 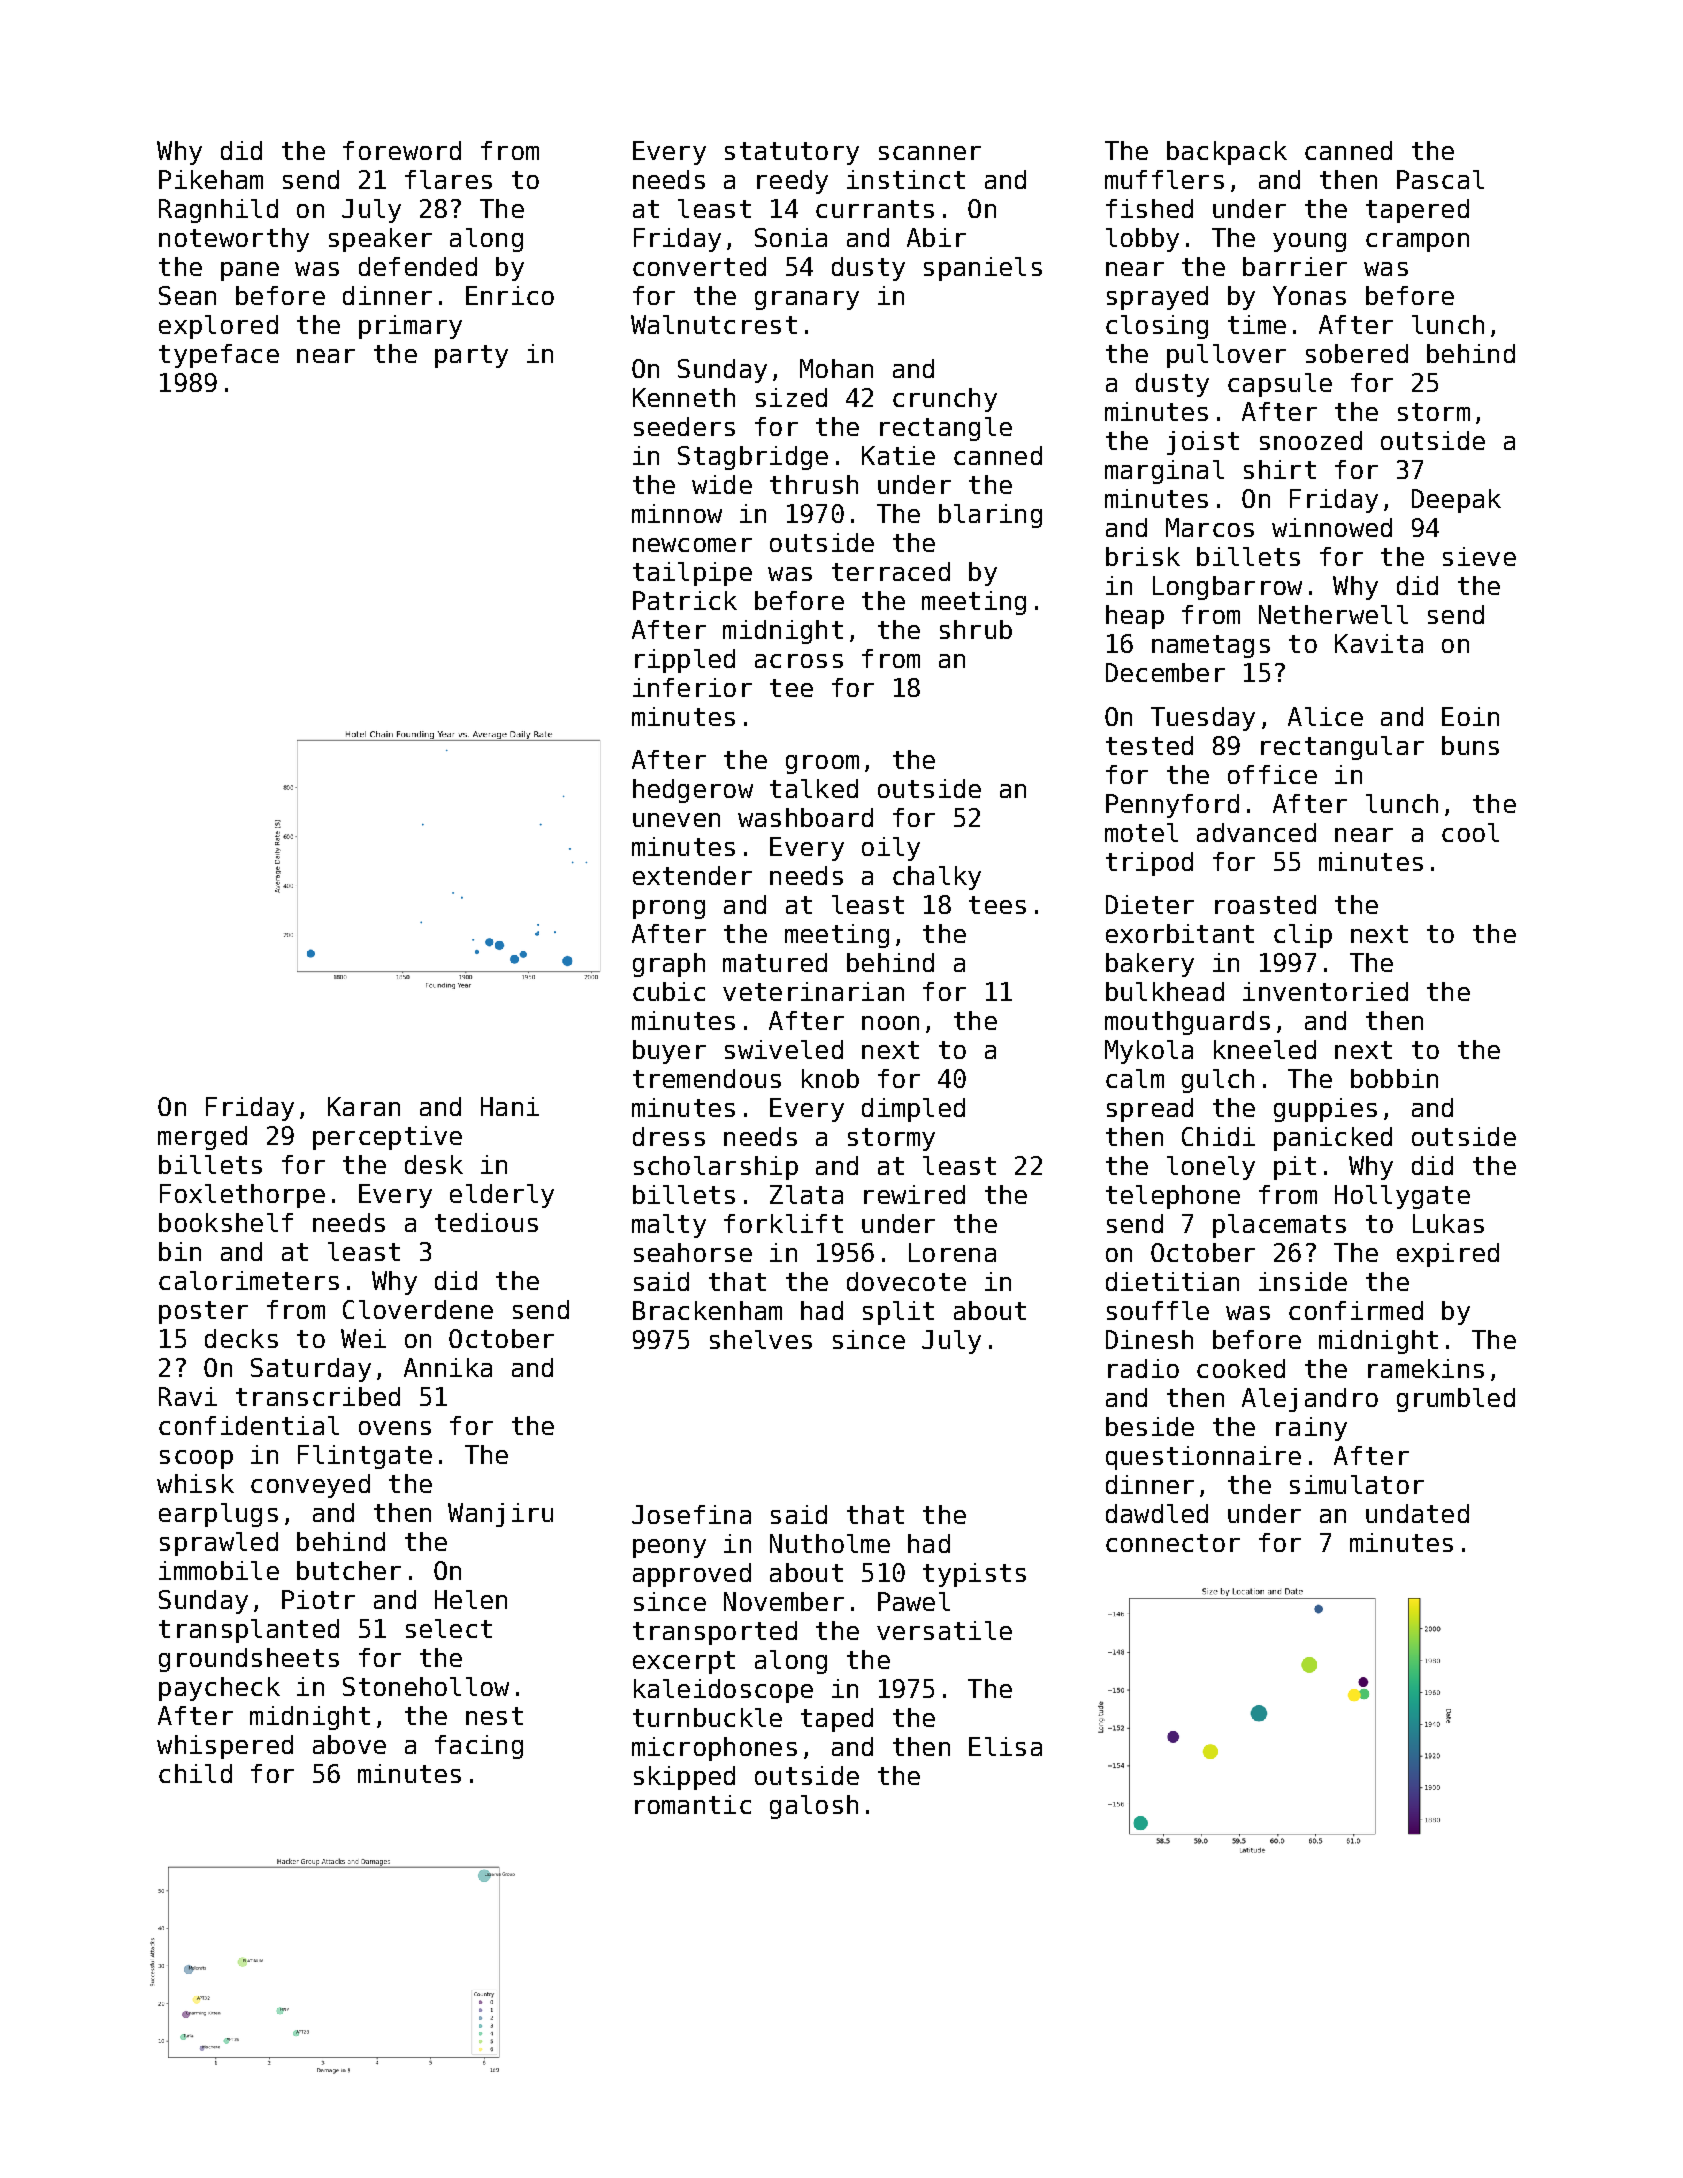 What do you see at coordinates (1227, 153) in the screenshot?
I see `backpack` at bounding box center [1227, 153].
